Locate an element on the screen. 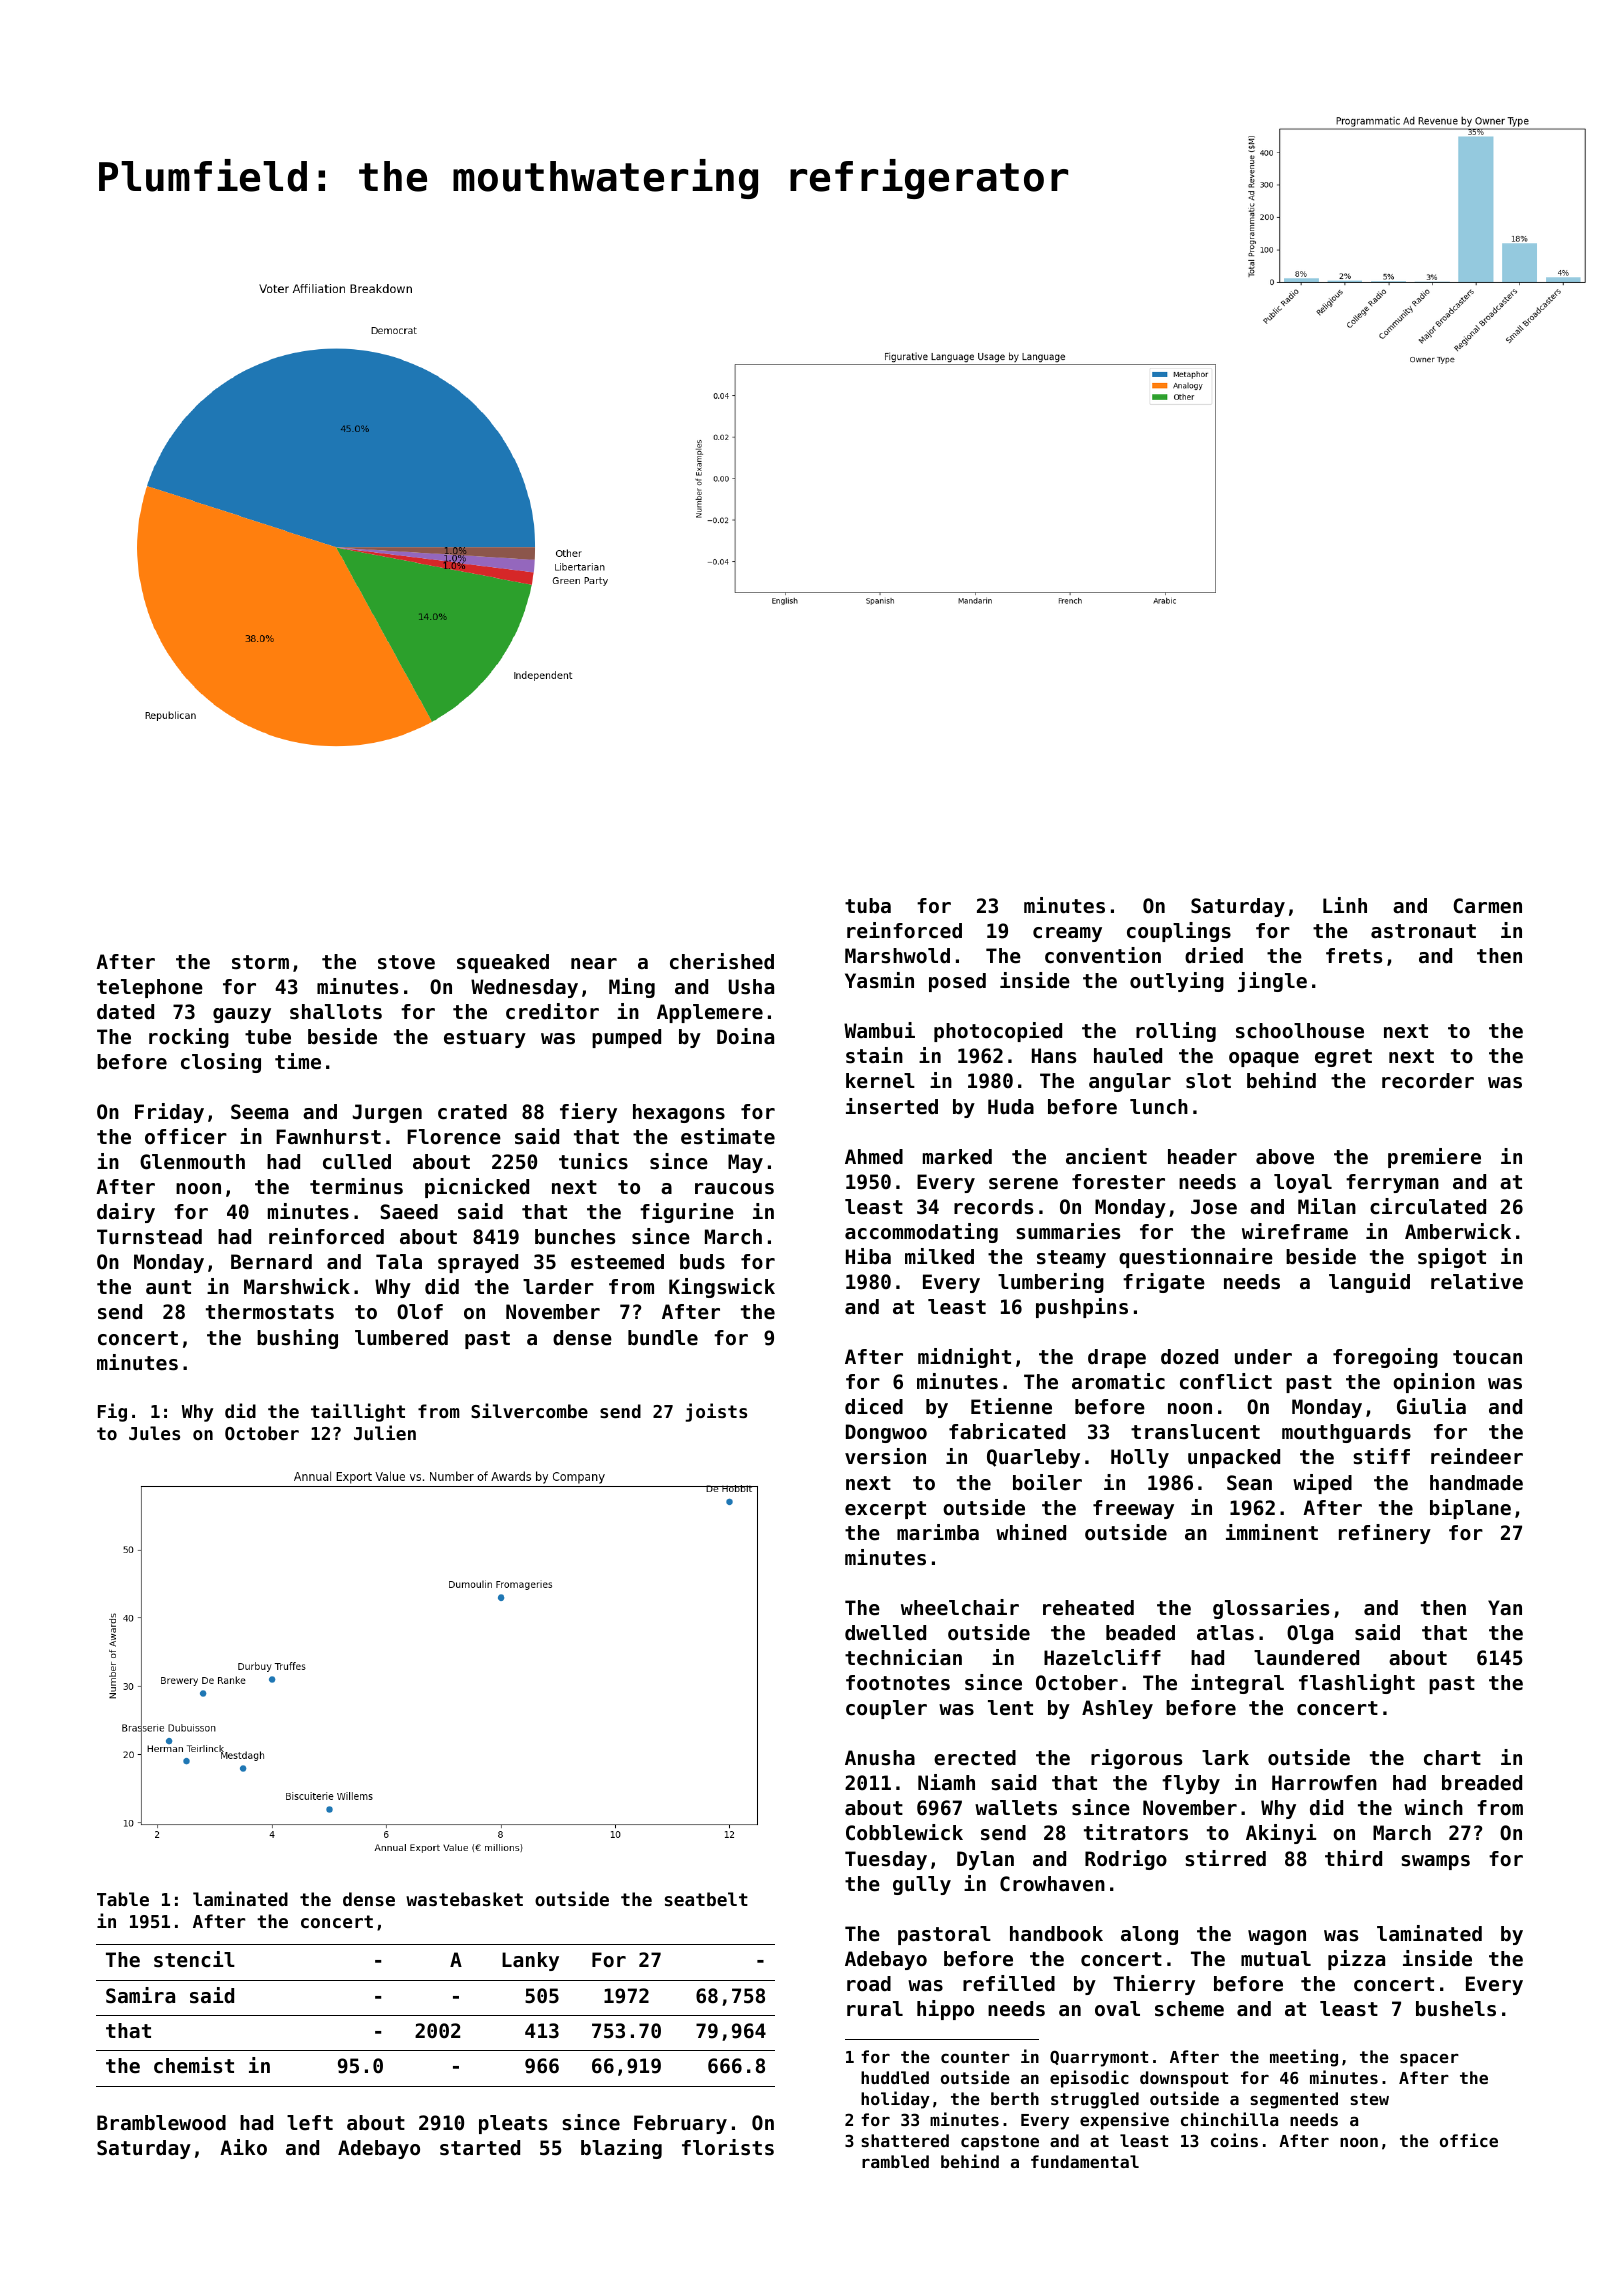 This screenshot has height=2292, width=1620. Linh is located at coordinates (1345, 905).
